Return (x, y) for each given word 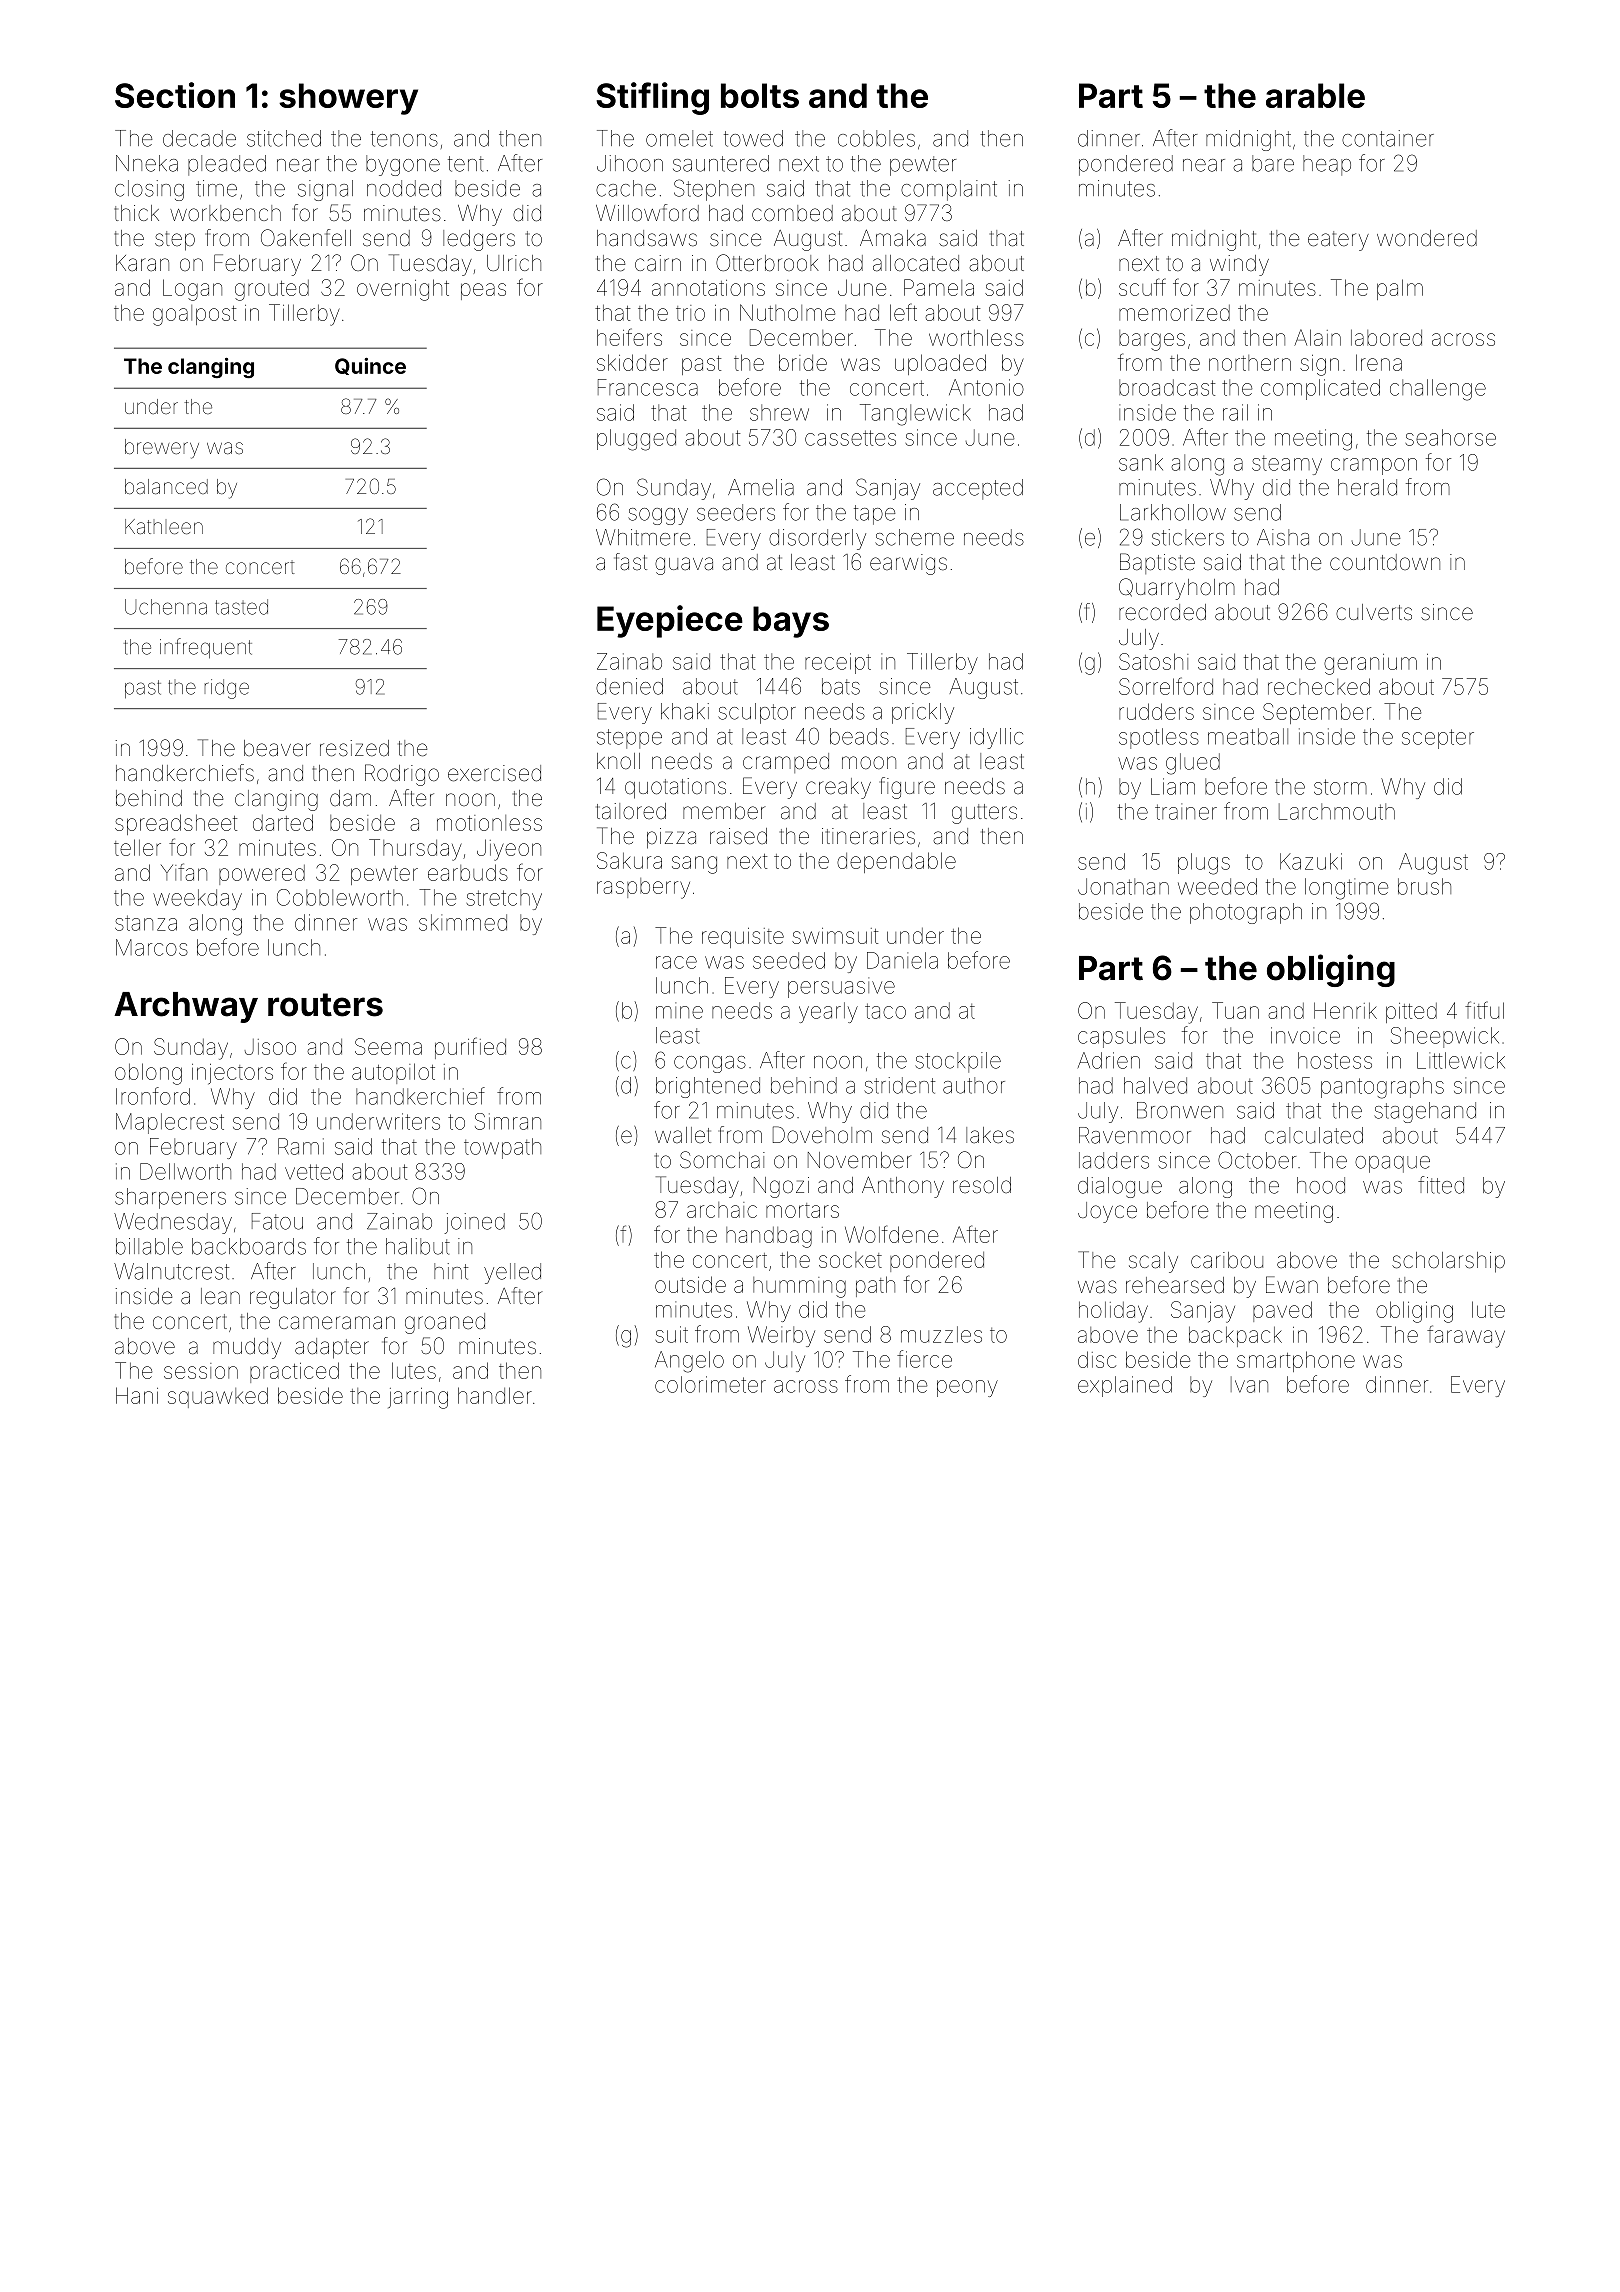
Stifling (652, 98)
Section (175, 95)
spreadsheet (176, 824)
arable (1315, 95)
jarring (418, 1398)
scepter (1438, 739)
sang (694, 865)
